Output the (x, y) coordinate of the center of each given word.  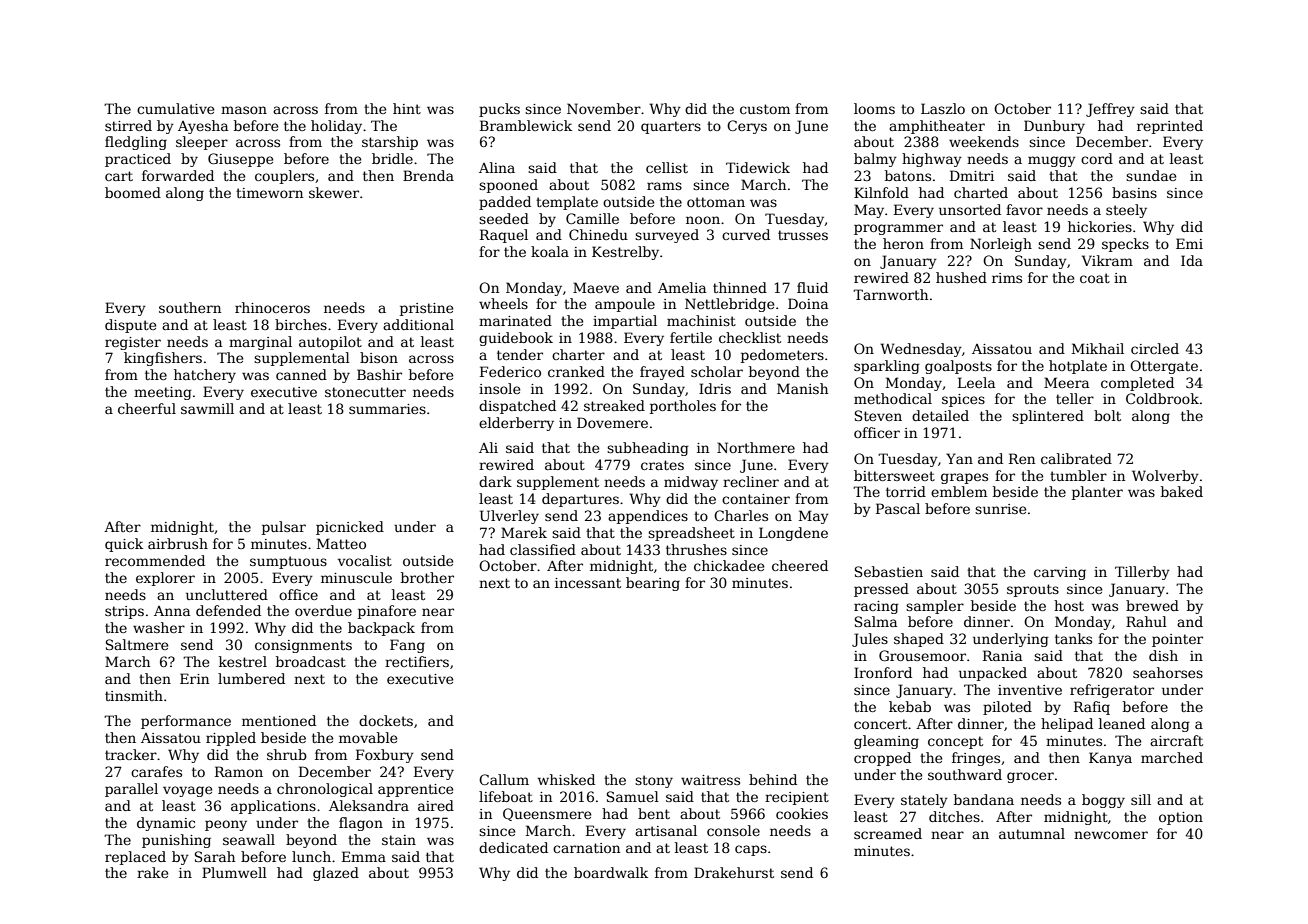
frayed (662, 373)
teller (1075, 398)
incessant (588, 583)
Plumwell (234, 872)
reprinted (1170, 127)
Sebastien (889, 571)
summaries (387, 409)
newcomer (1111, 835)
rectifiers (417, 661)
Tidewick (758, 167)
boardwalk (611, 872)
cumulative (175, 108)
